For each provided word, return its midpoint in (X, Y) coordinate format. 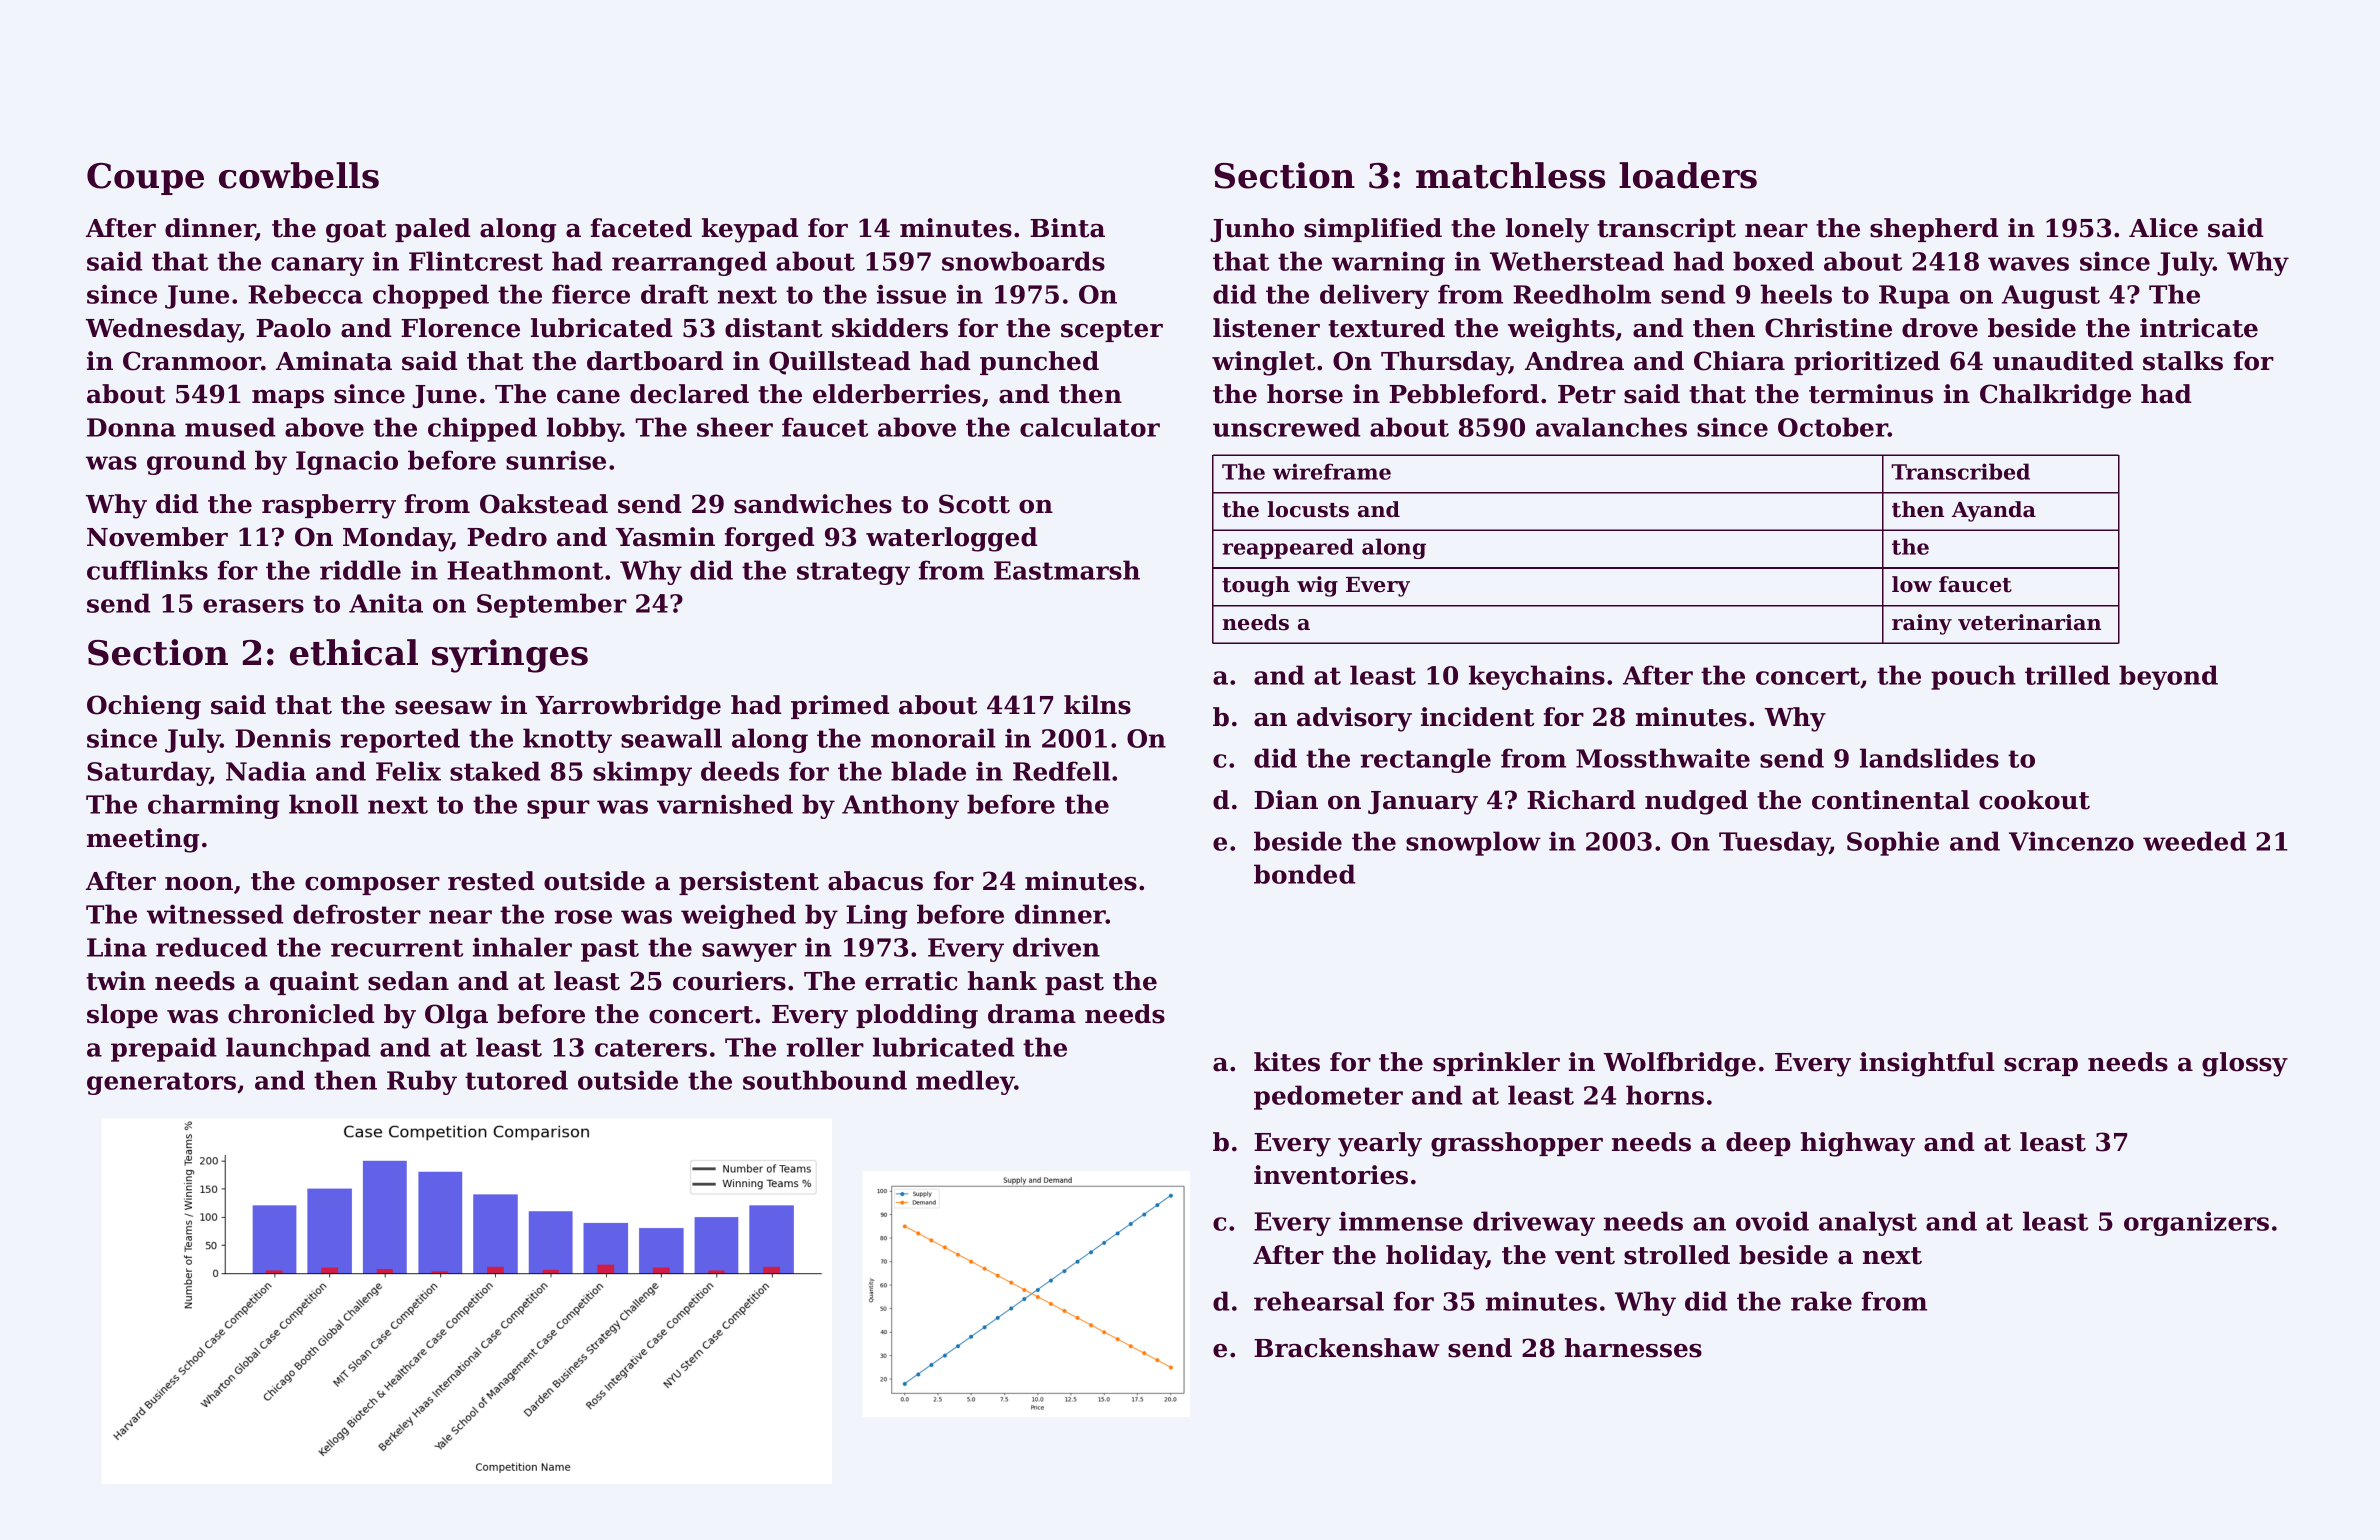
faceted (641, 228)
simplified (1373, 230)
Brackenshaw (1347, 1348)
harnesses (1633, 1348)
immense (1401, 1221)
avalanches (1611, 427)
